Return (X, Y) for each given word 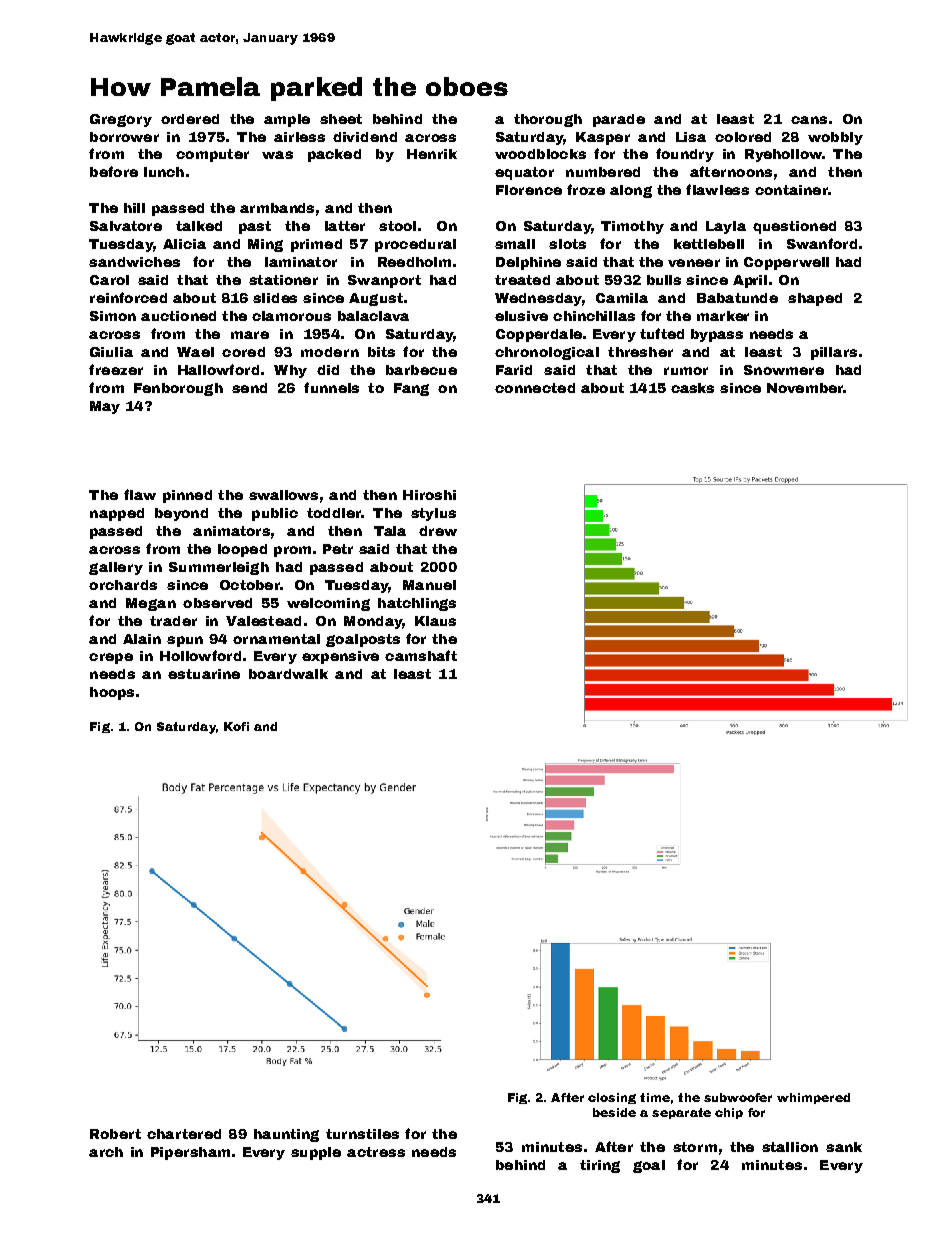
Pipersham (190, 1153)
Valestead (263, 621)
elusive (521, 316)
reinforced (128, 297)
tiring (600, 1166)
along (631, 191)
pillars (834, 353)
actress (376, 1152)
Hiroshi (429, 495)
